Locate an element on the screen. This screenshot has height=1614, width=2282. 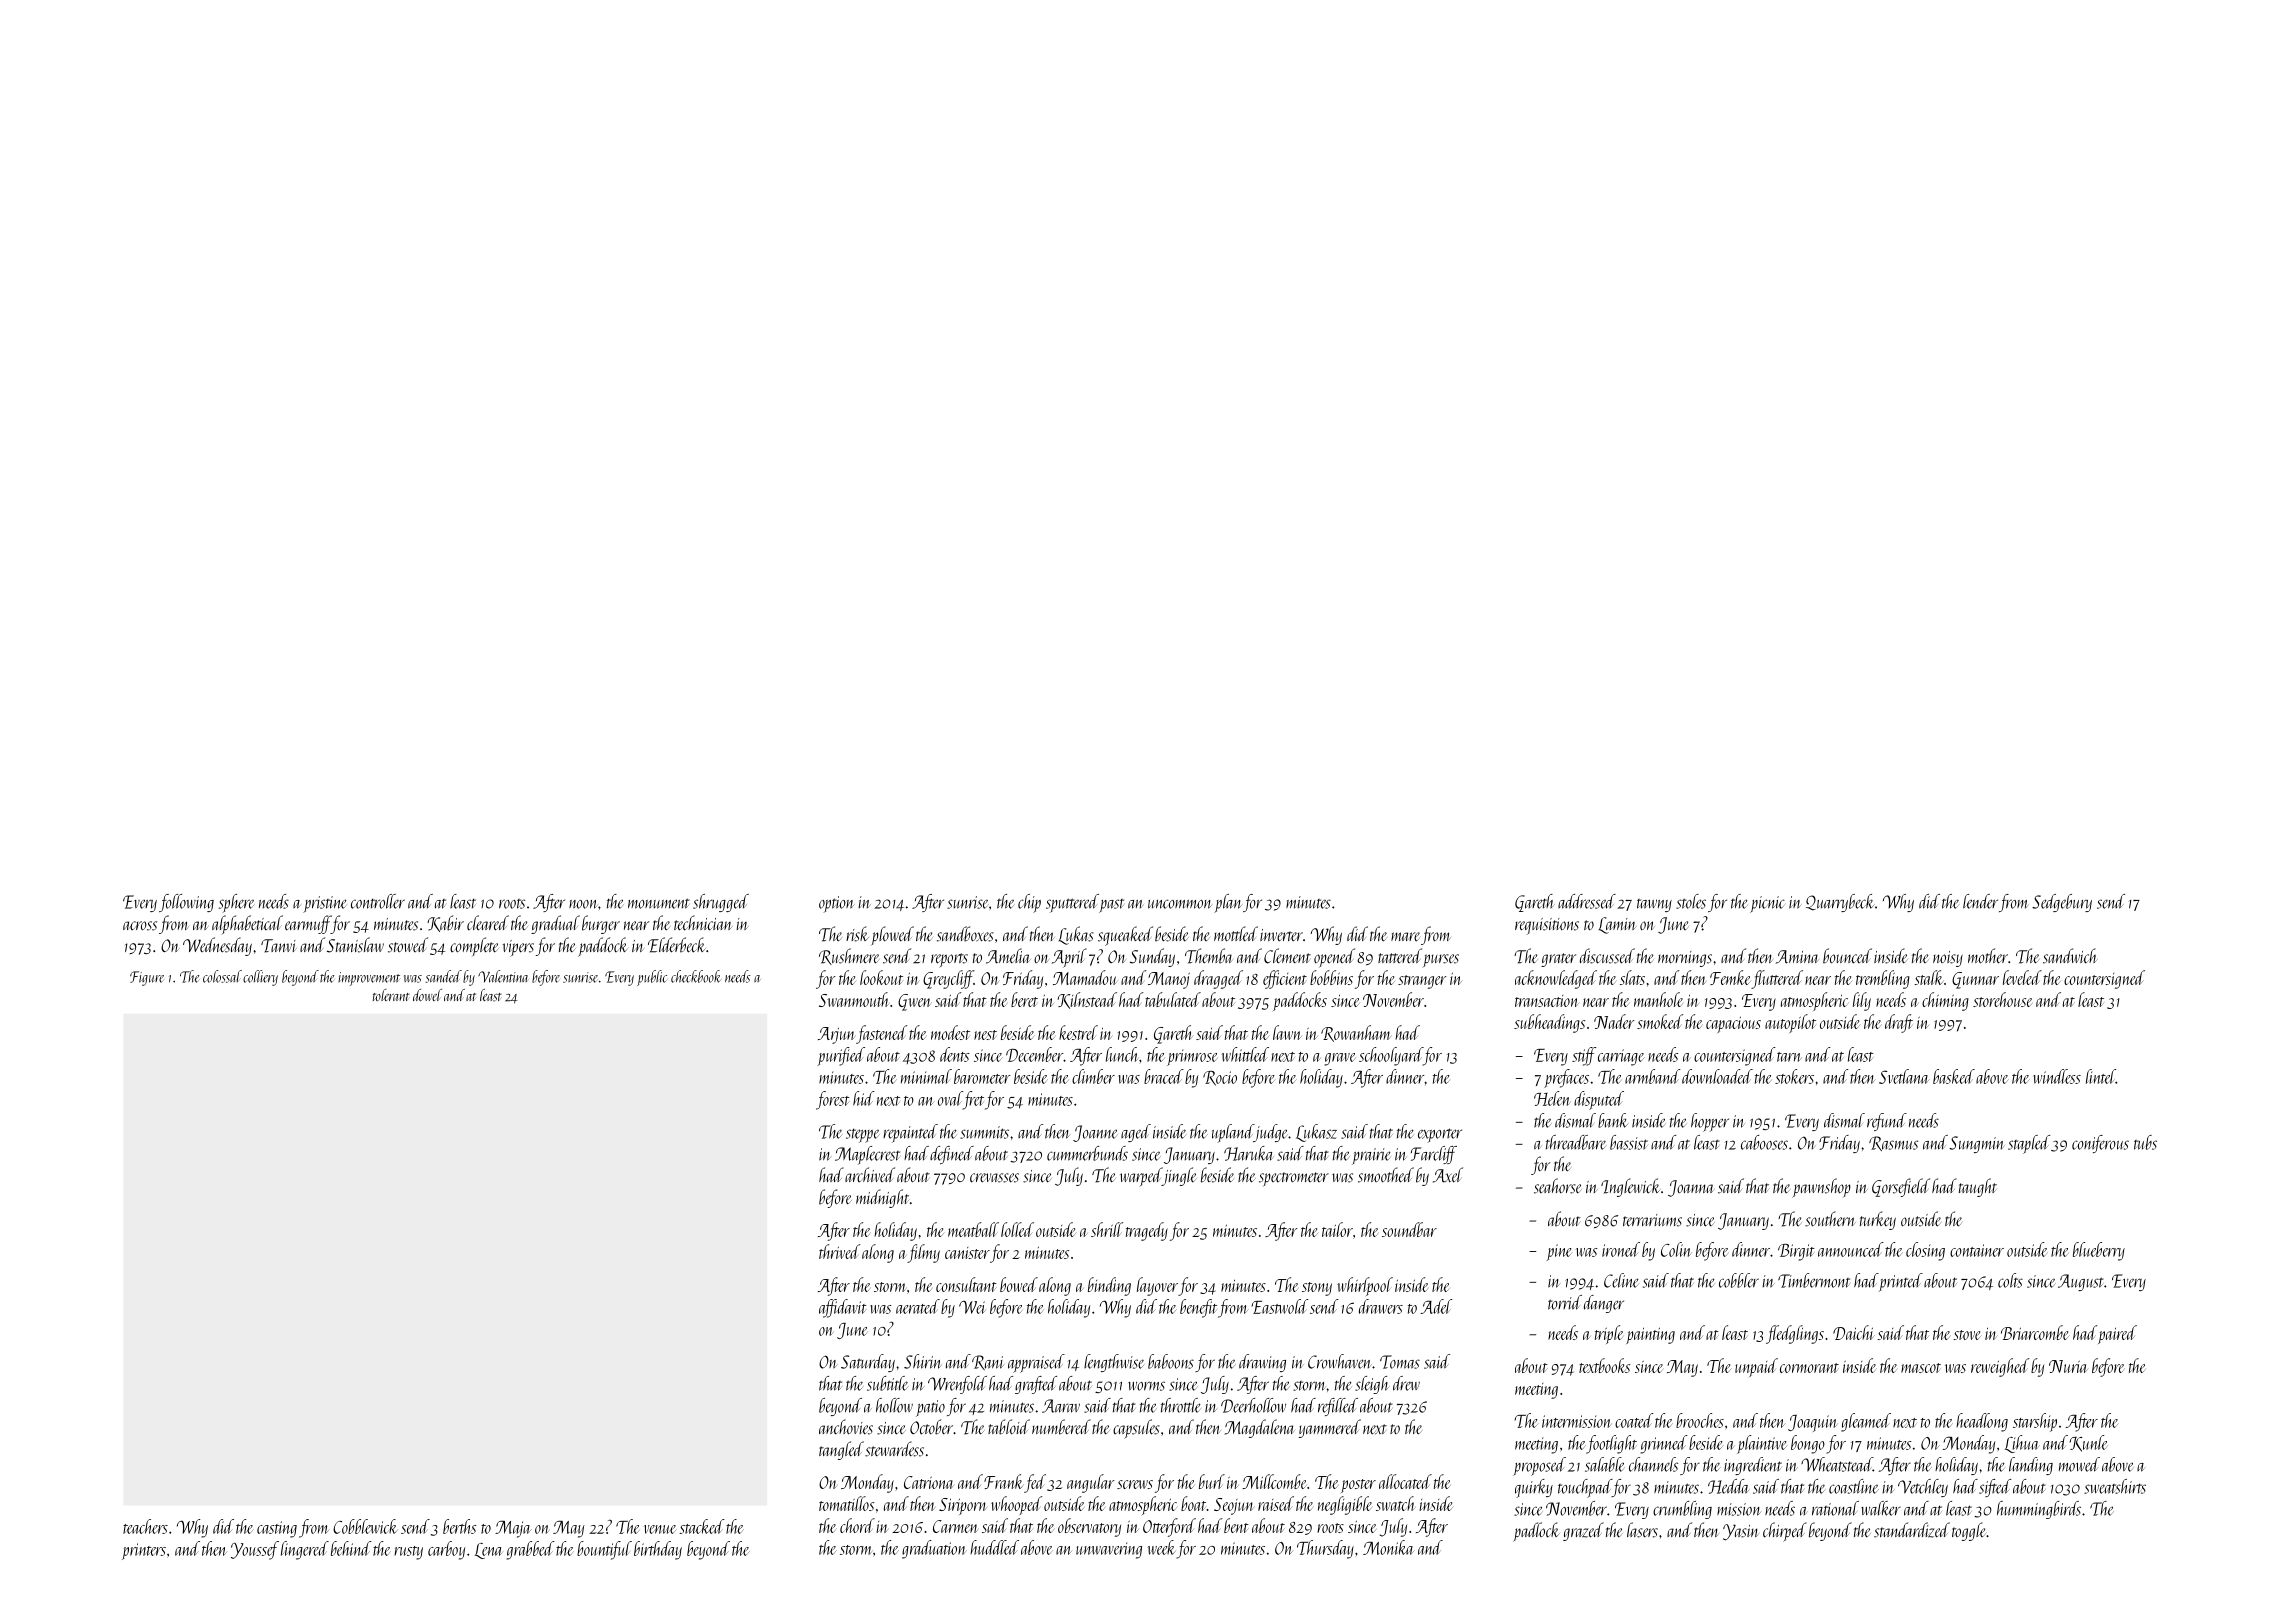
thrived is located at coordinates (839, 1251).
